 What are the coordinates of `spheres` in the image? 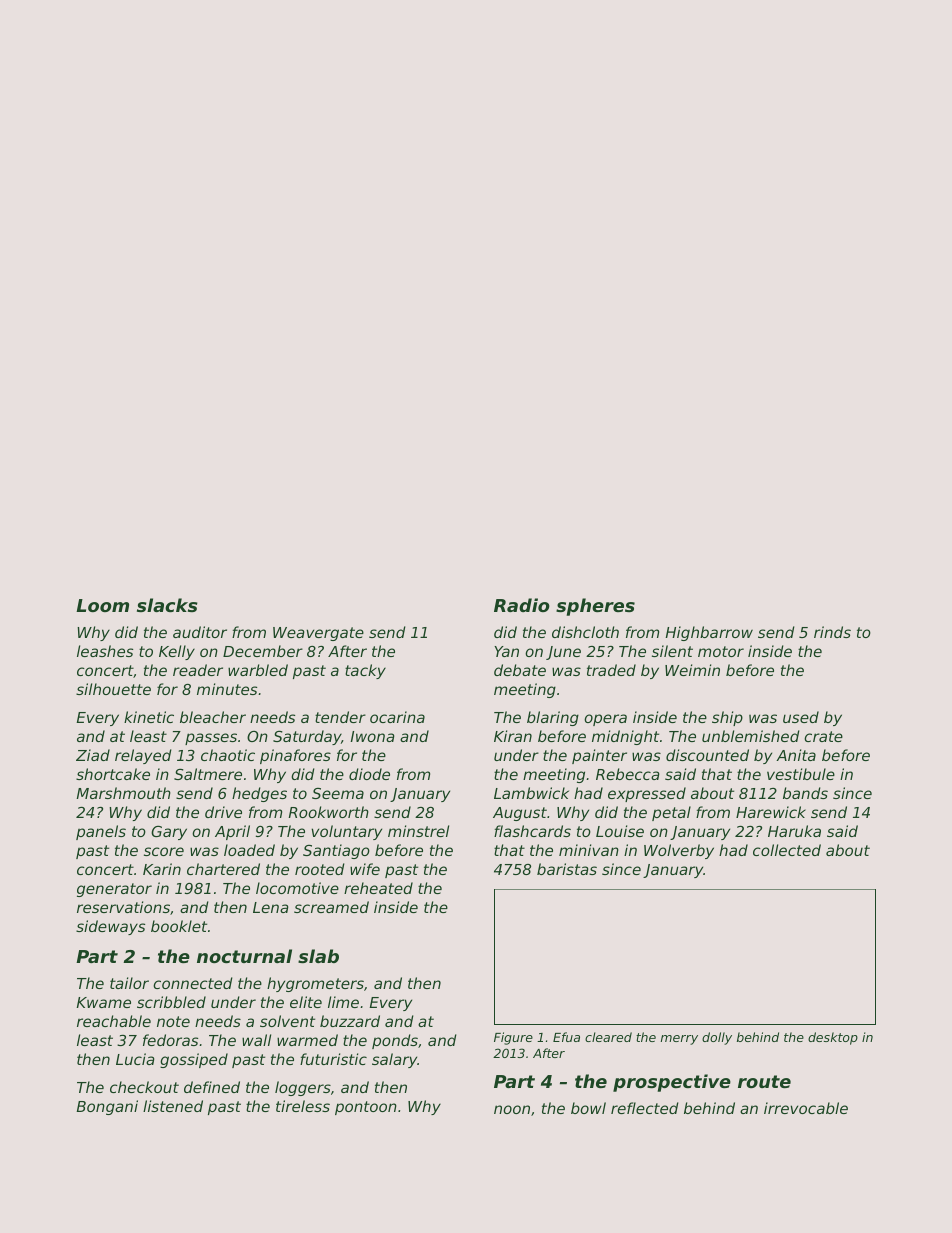 It's located at (595, 607).
